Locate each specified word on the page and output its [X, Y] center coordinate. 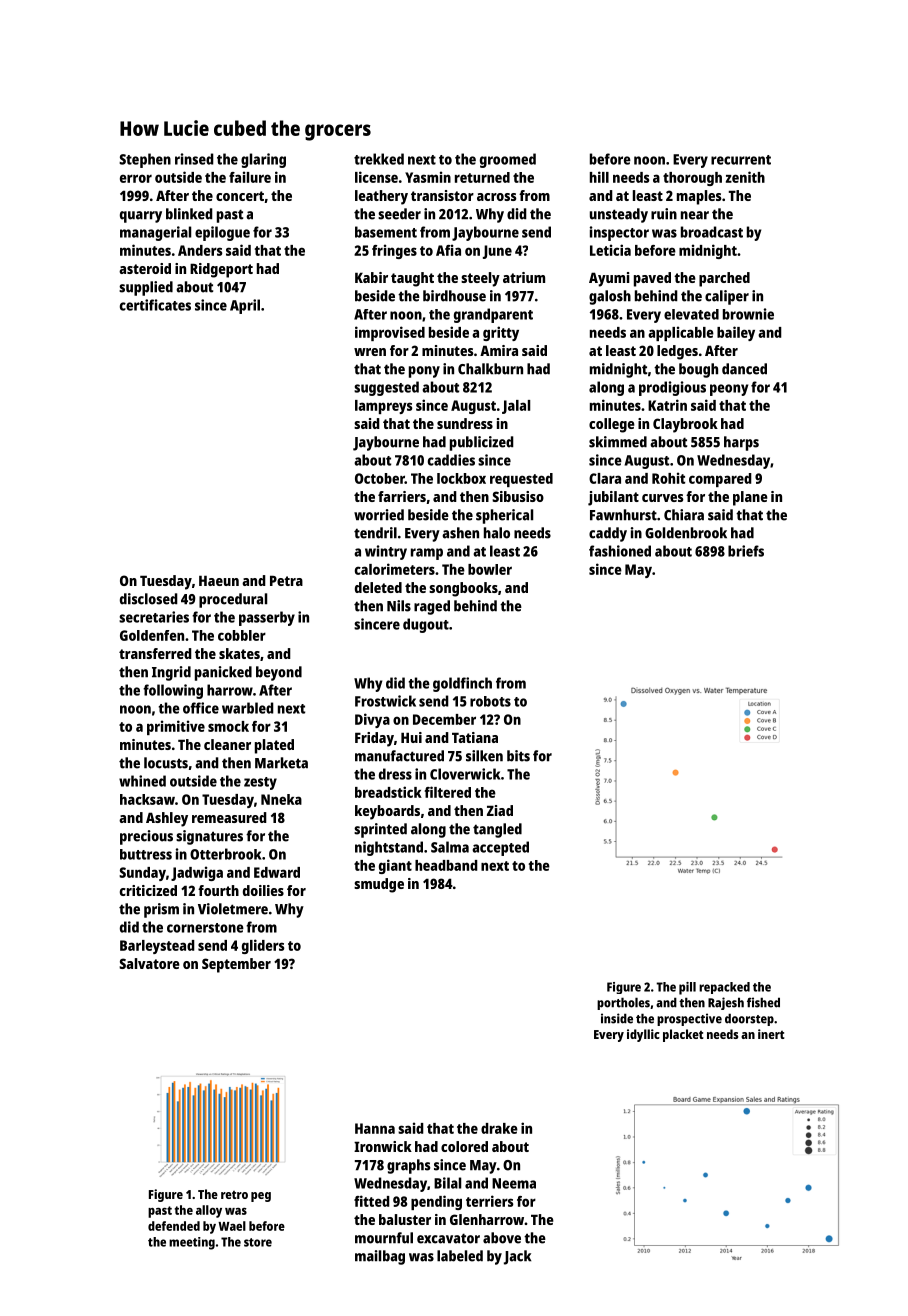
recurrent [741, 160]
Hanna [375, 1128]
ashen [460, 533]
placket [683, 1035]
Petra [286, 580]
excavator [448, 1238]
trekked [379, 159]
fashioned [620, 551]
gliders [263, 946]
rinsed [194, 159]
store [258, 1242]
